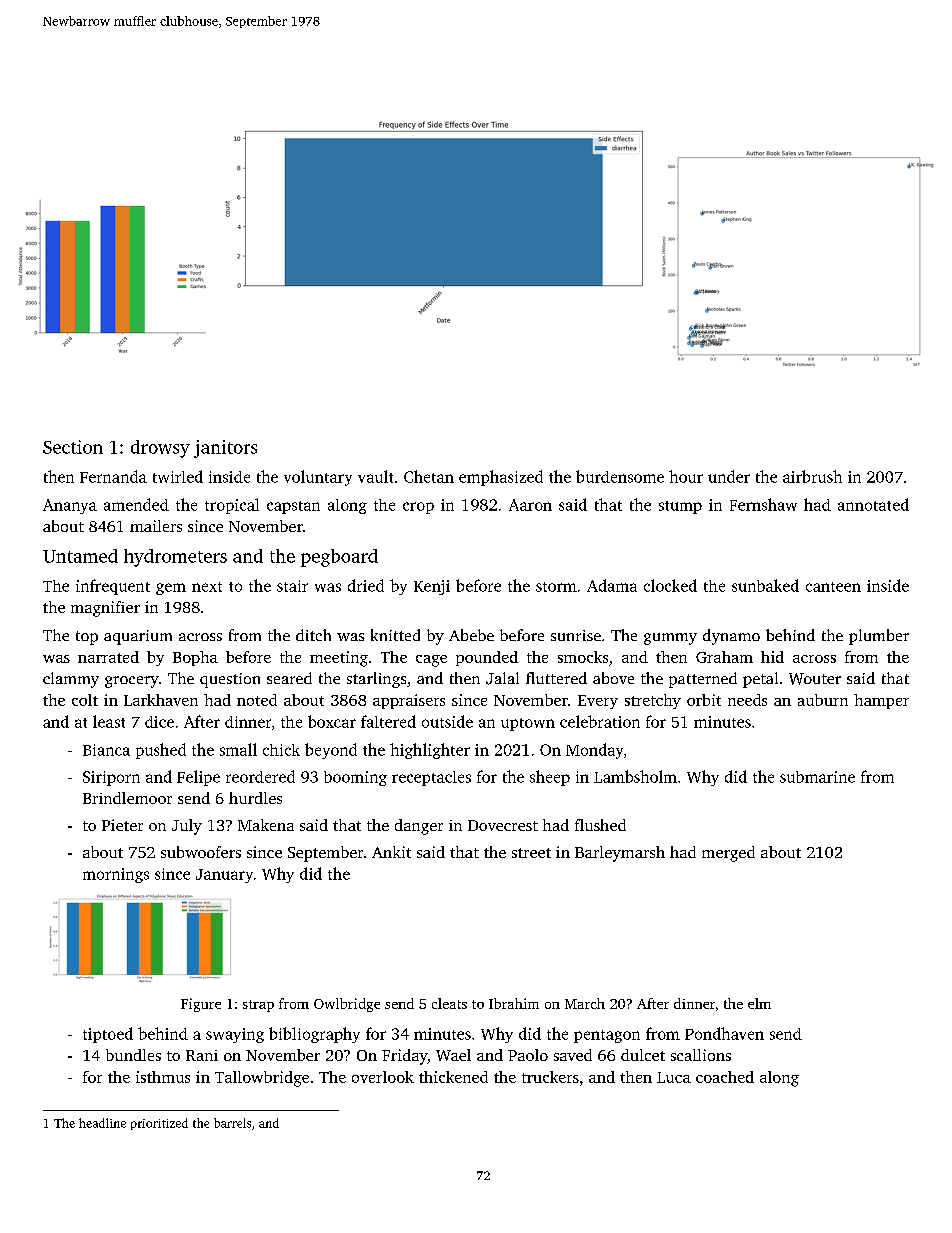  Describe the element at coordinates (375, 476) in the screenshot. I see `vault` at that location.
